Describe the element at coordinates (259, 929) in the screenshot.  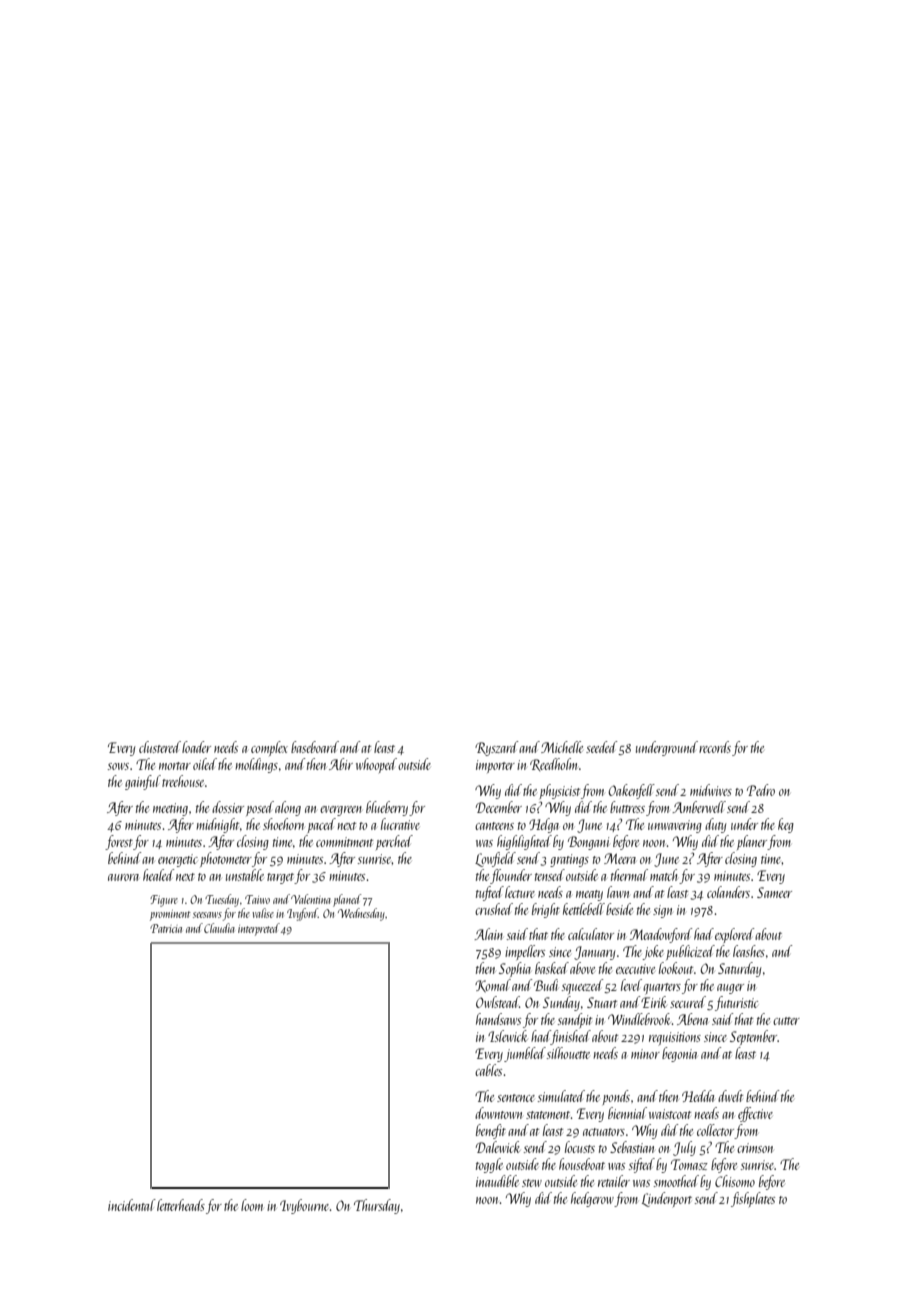
I see `interpreted` at that location.
